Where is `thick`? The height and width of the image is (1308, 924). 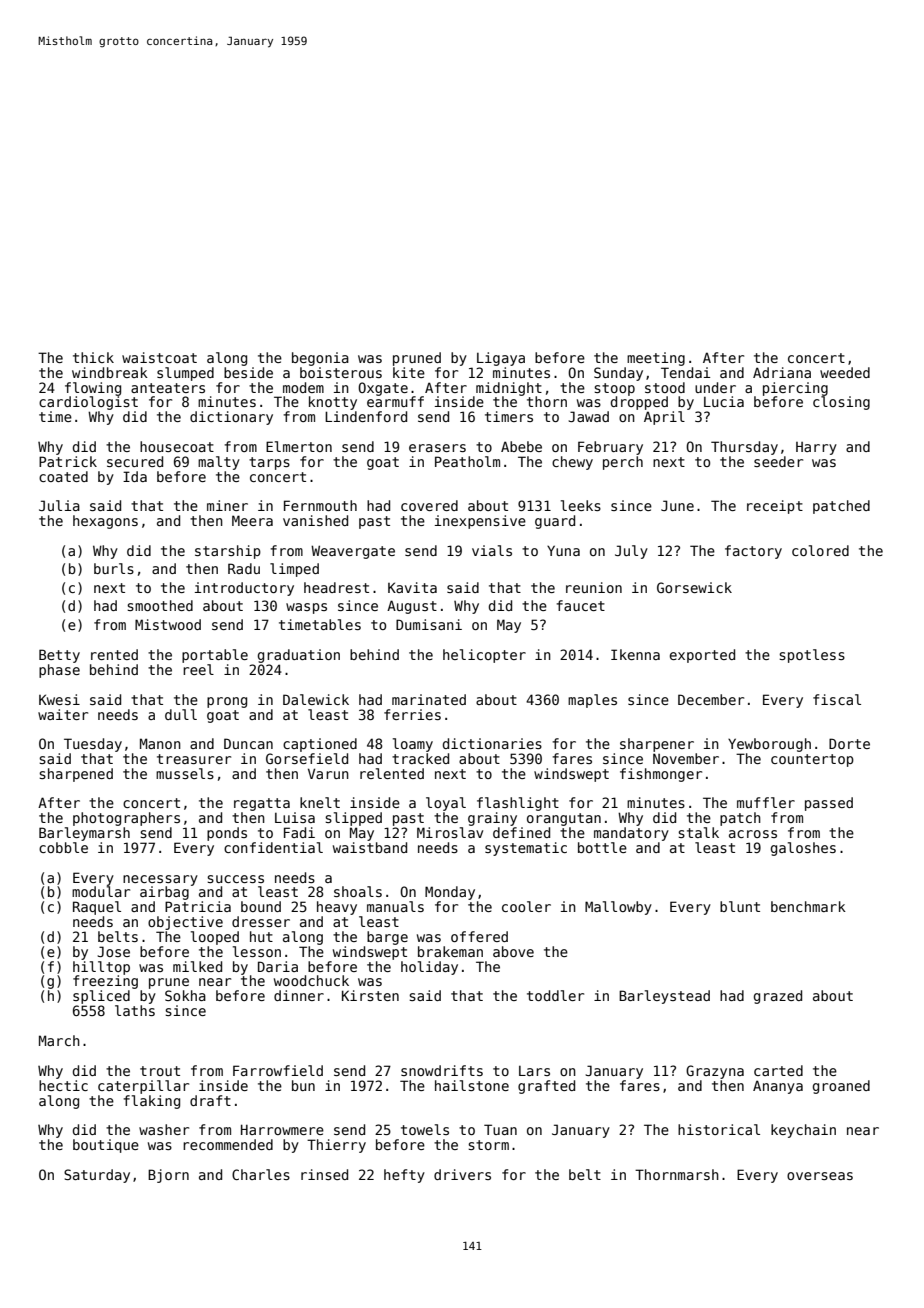 thick is located at coordinates (93, 357).
